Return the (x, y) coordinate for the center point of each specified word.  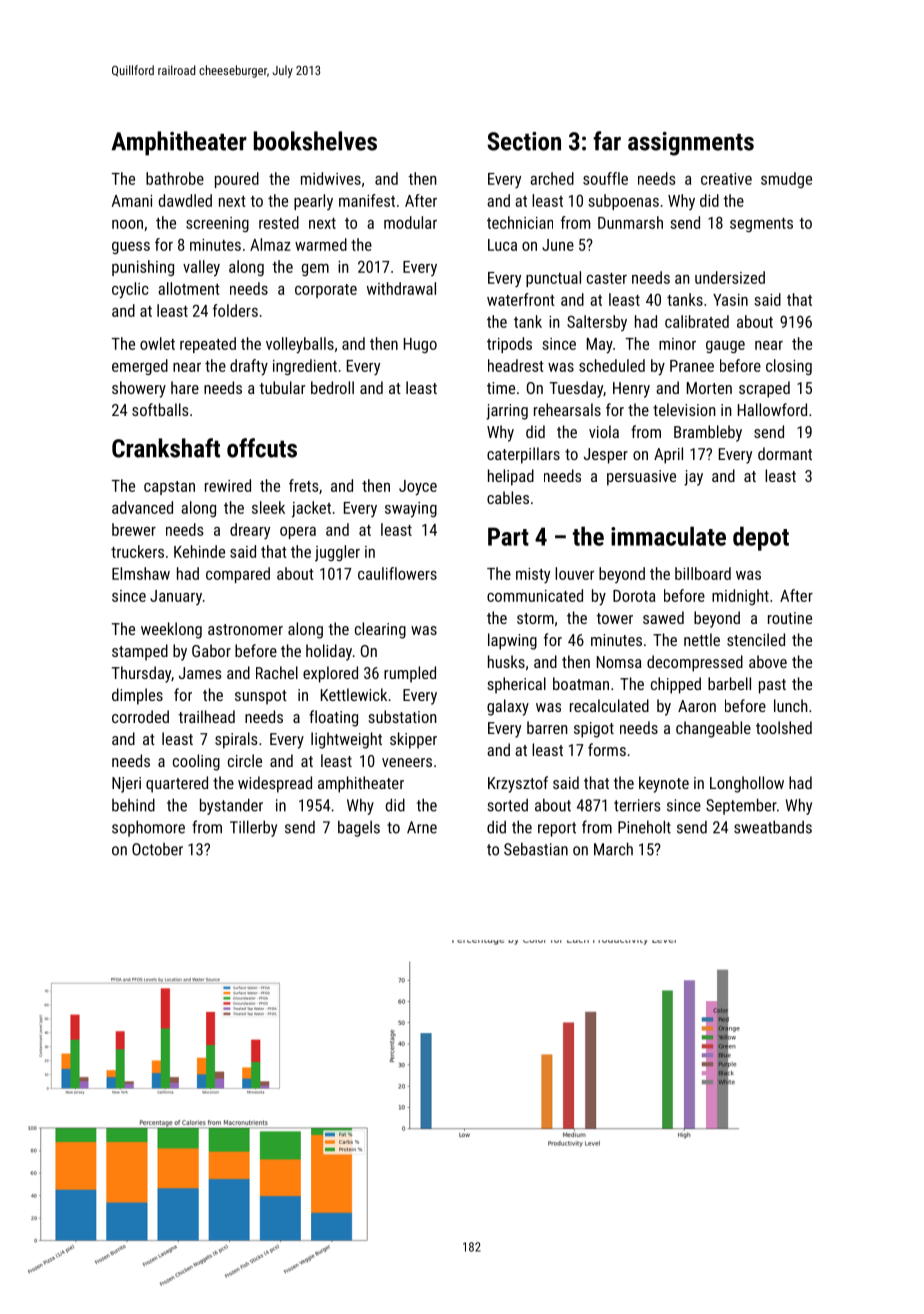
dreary (250, 531)
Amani (132, 201)
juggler (337, 553)
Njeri (126, 785)
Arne (422, 827)
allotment (189, 288)
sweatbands (773, 827)
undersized (730, 277)
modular (410, 222)
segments (761, 225)
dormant (785, 453)
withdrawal (401, 288)
